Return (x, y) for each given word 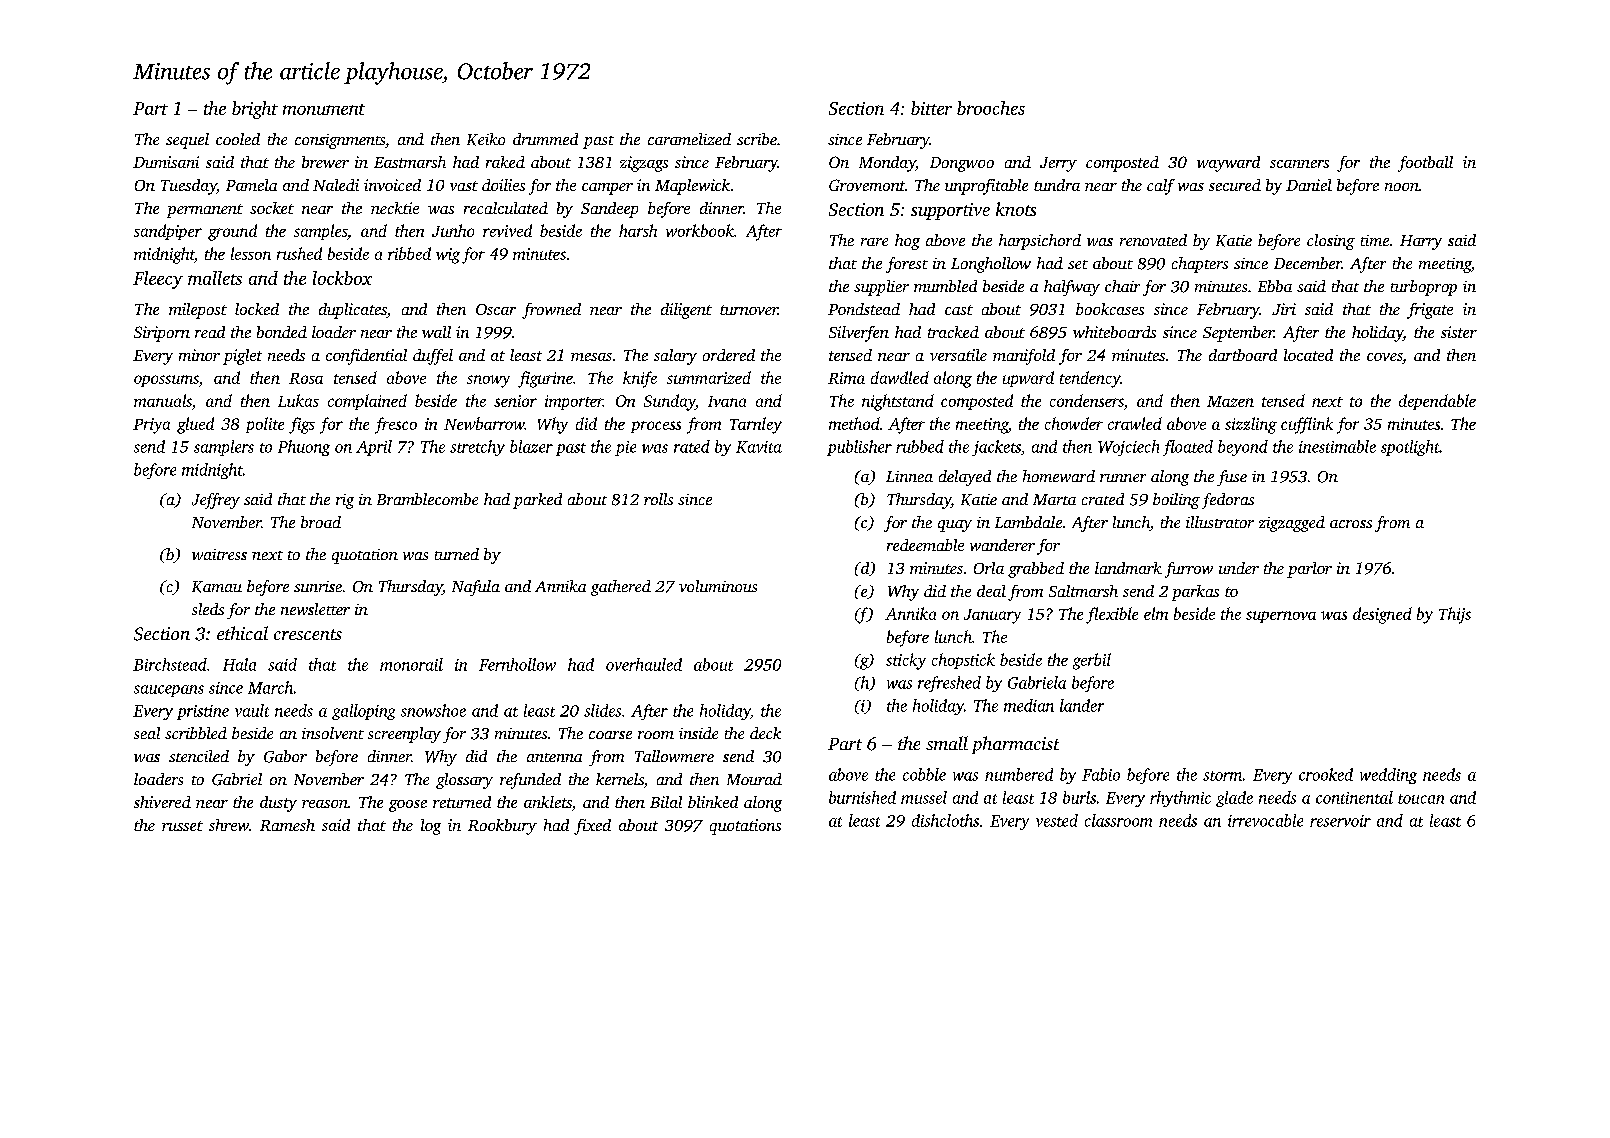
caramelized (689, 139)
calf (1161, 187)
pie (625, 448)
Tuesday (189, 187)
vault (252, 710)
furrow (1189, 570)
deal (991, 591)
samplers (224, 448)
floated (1188, 448)
